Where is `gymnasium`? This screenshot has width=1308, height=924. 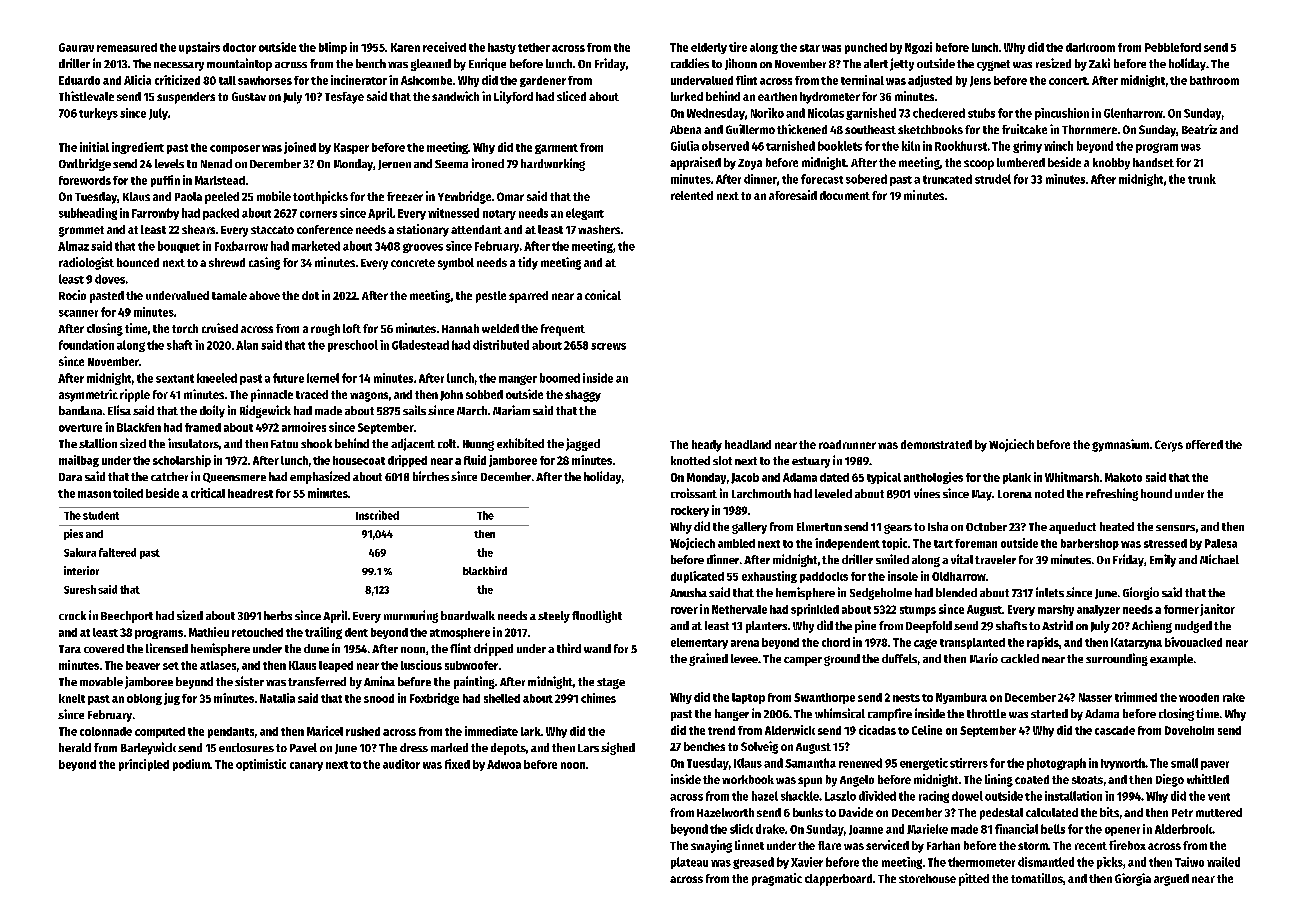
gymnasium is located at coordinates (1120, 445).
